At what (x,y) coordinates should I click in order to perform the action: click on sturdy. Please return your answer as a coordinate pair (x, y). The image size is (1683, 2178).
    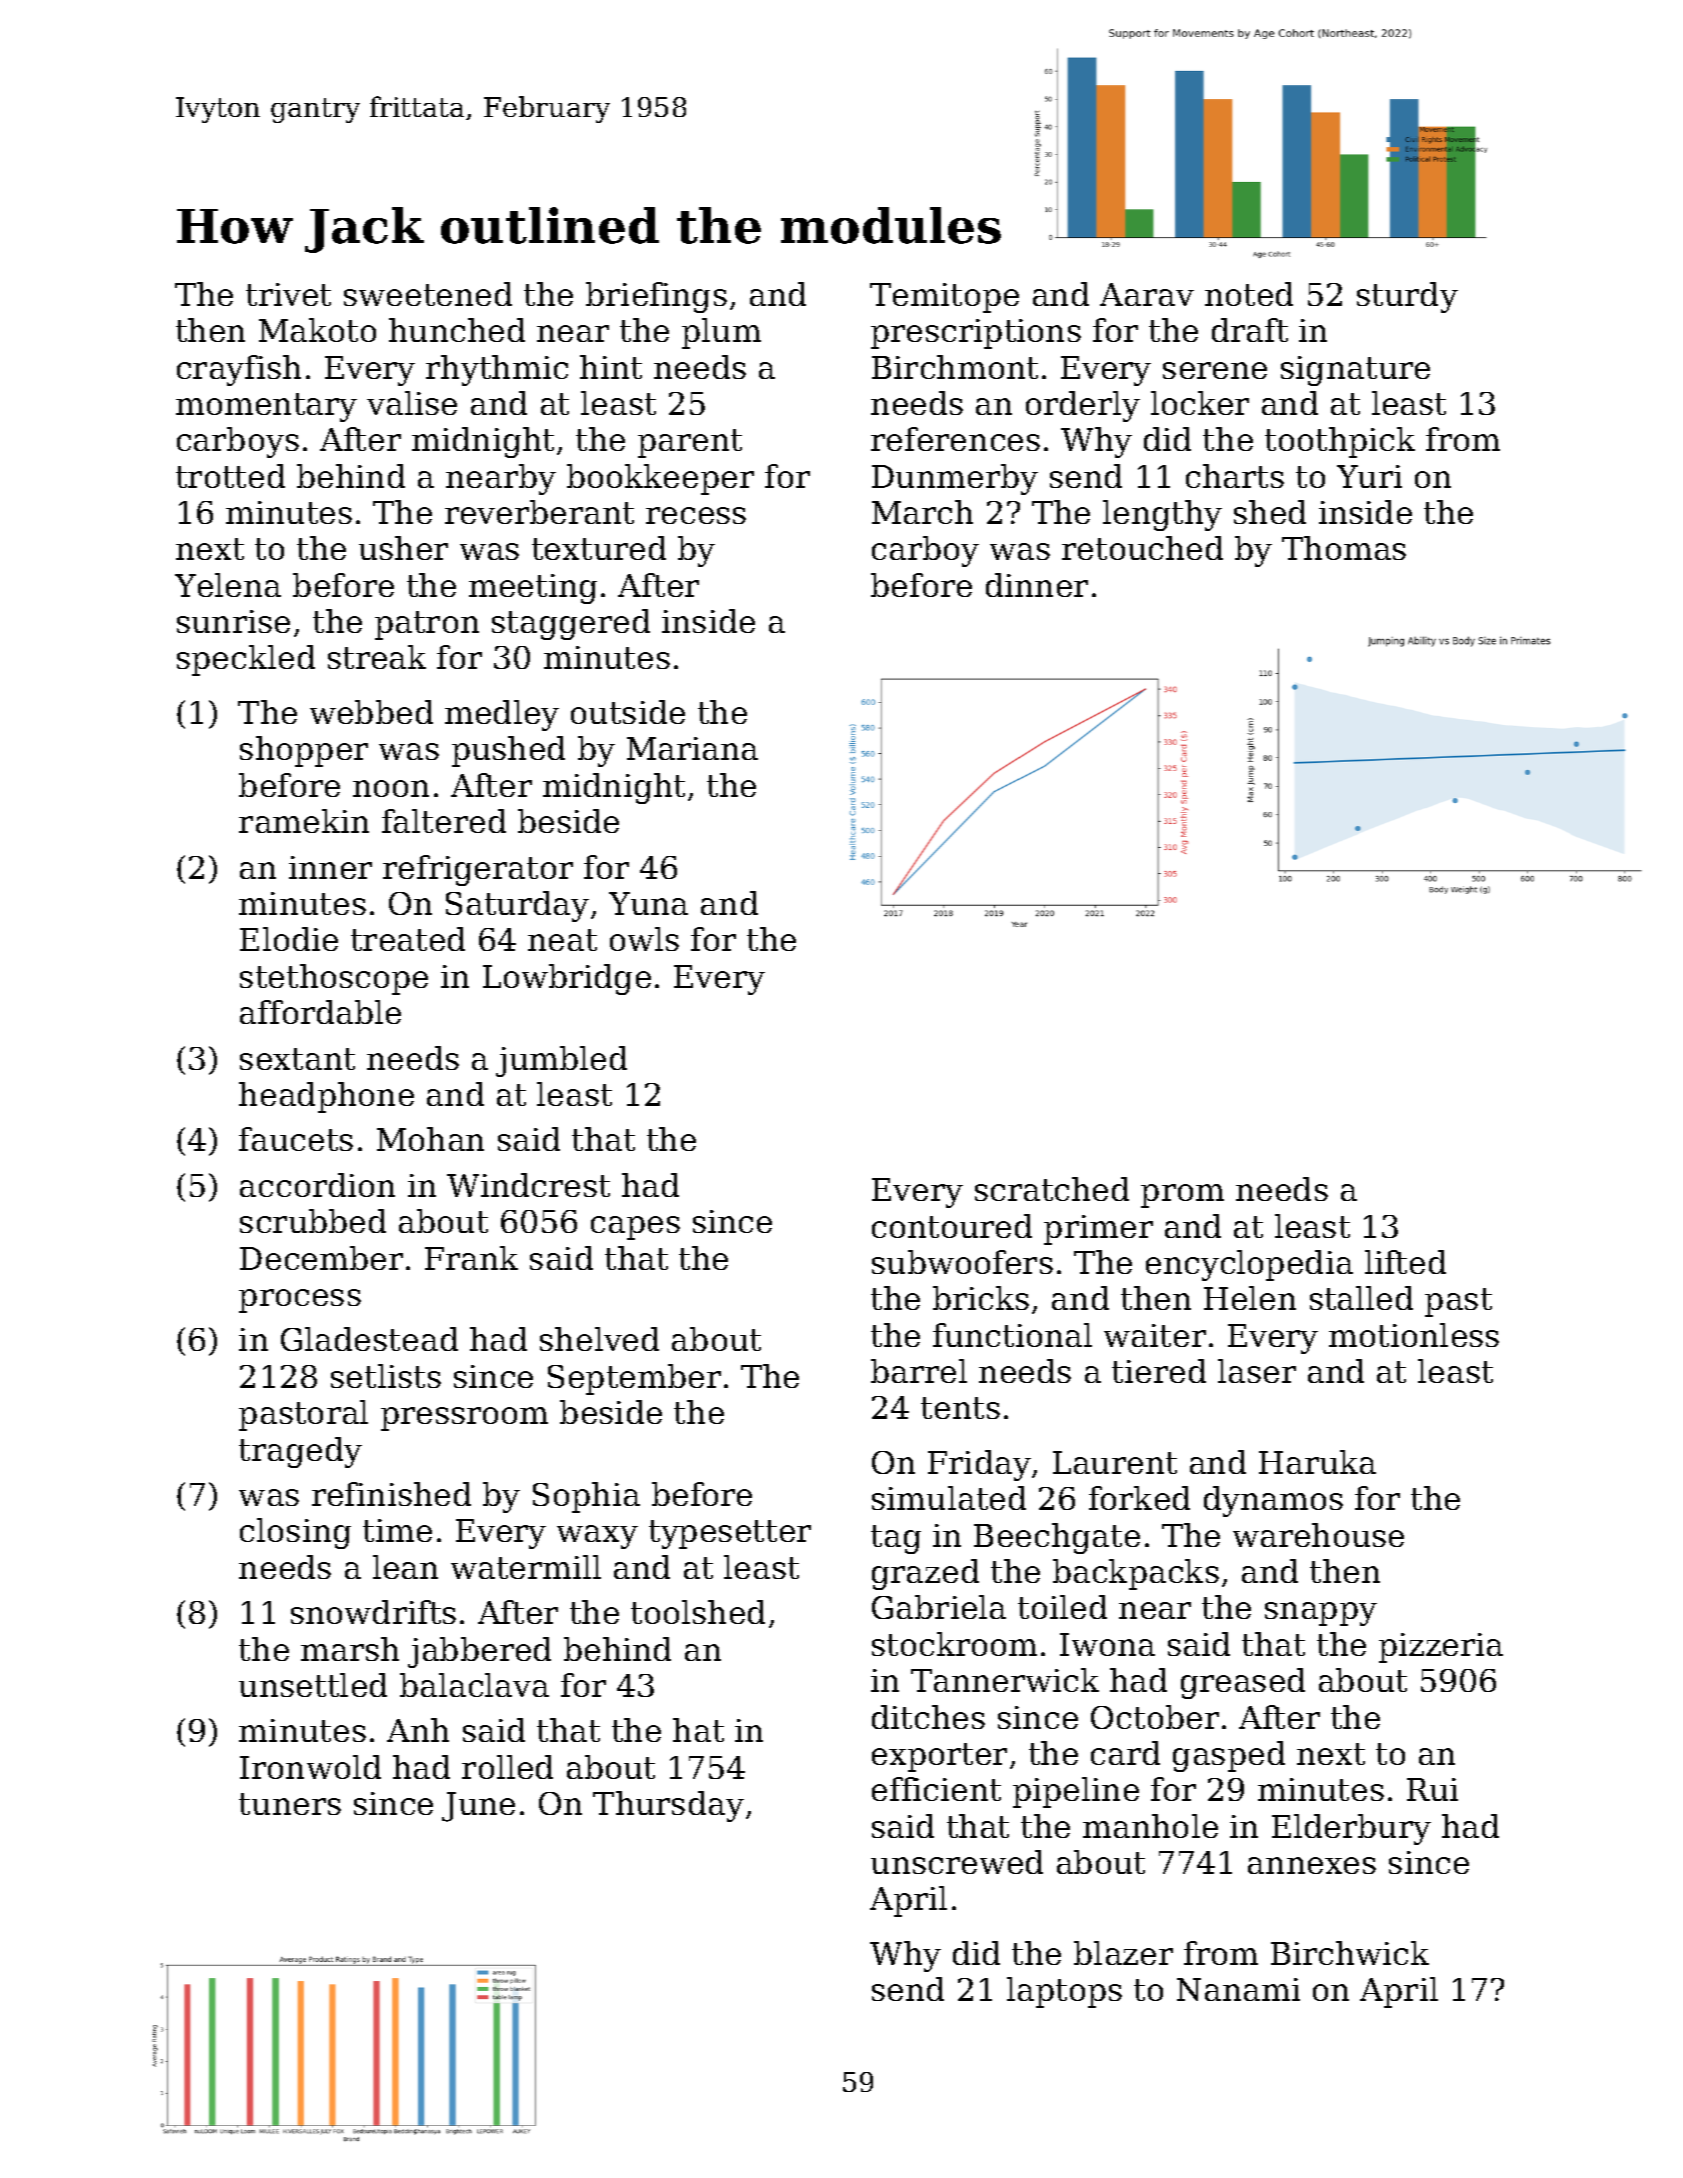
    Looking at the image, I should click on (1407, 297).
